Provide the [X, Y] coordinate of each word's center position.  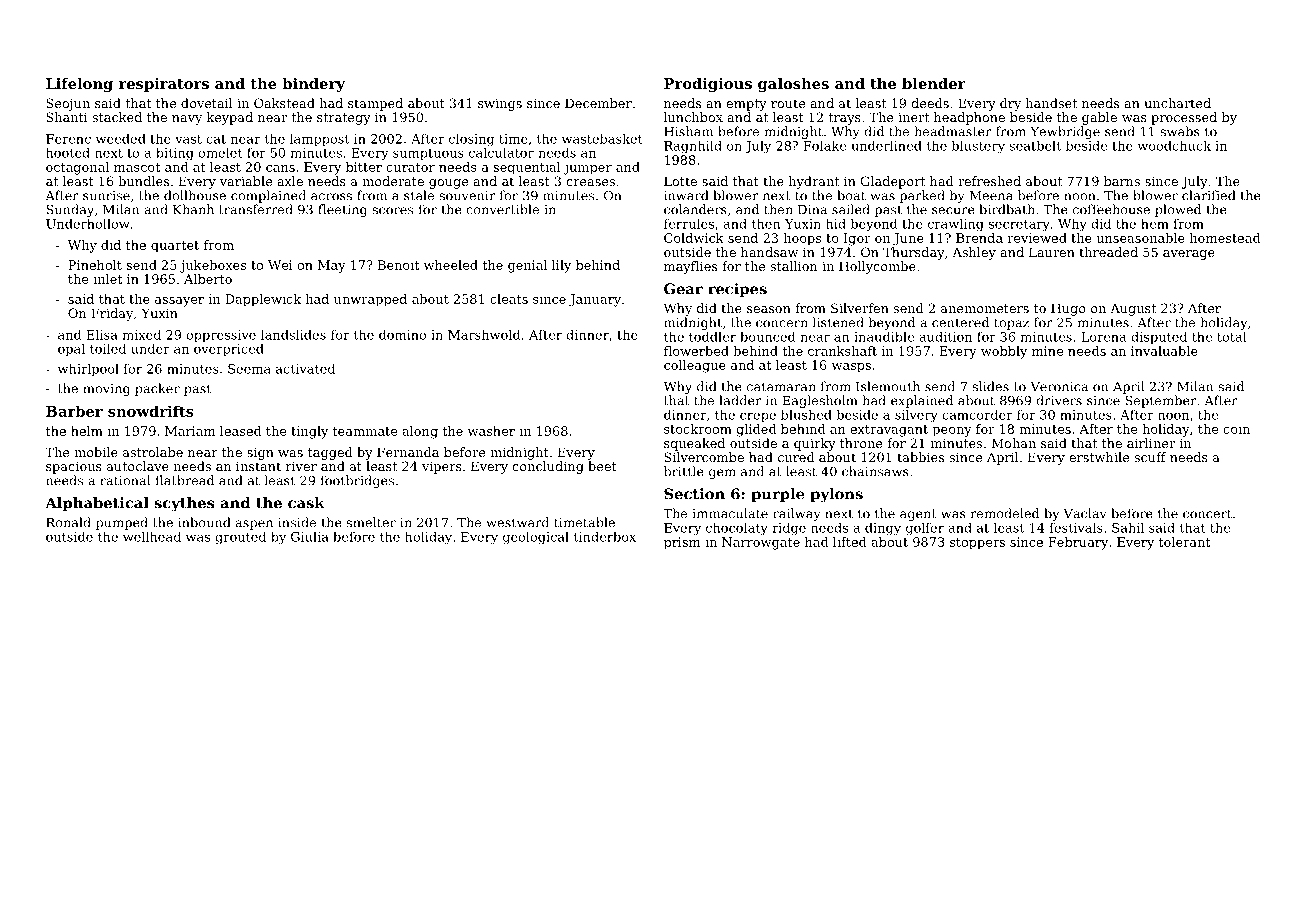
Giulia [310, 537]
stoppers [977, 544]
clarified [1209, 195]
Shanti [67, 117]
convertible [502, 209]
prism [682, 543]
